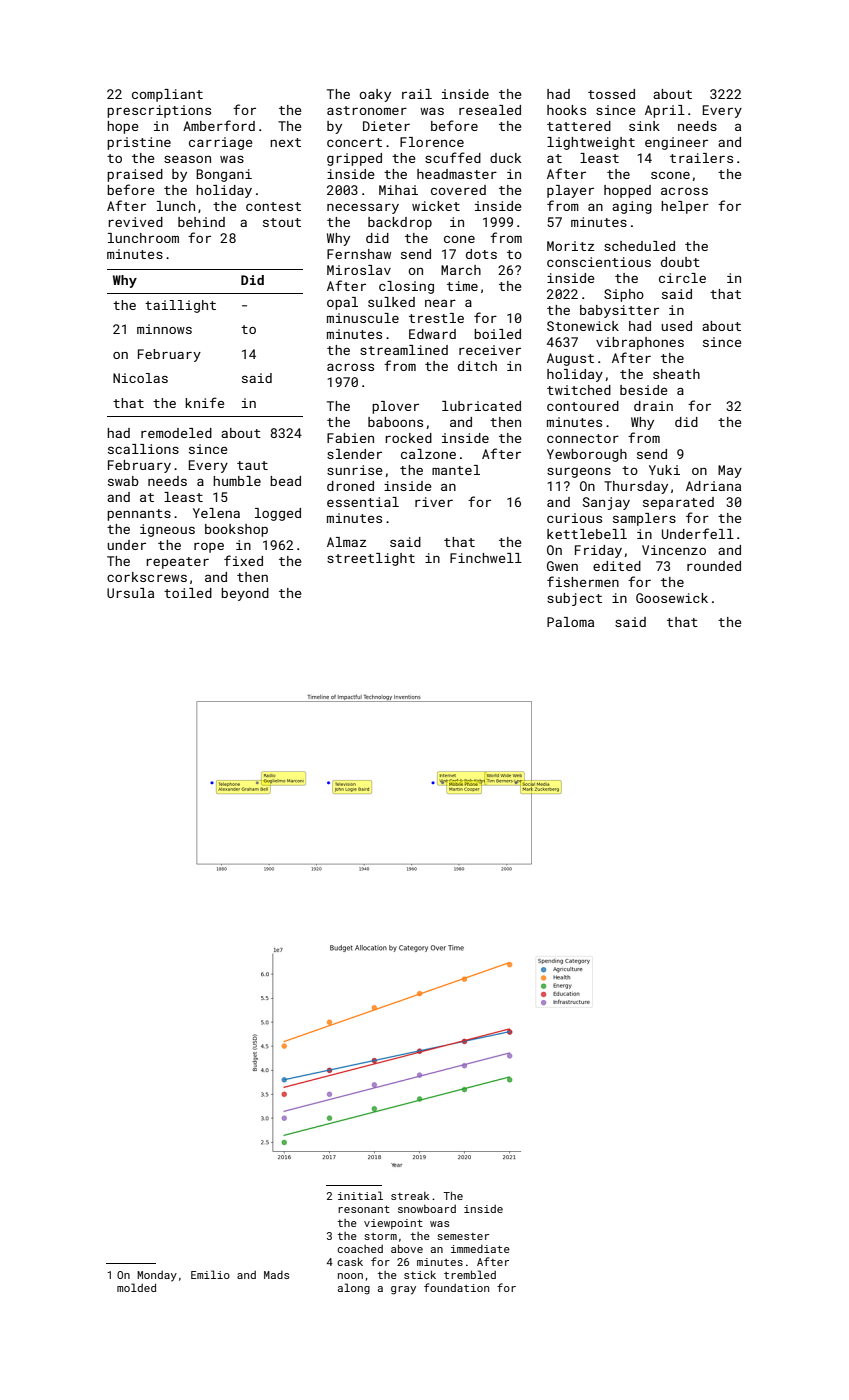  What do you see at coordinates (210, 1274) in the screenshot?
I see `Emilio` at bounding box center [210, 1274].
